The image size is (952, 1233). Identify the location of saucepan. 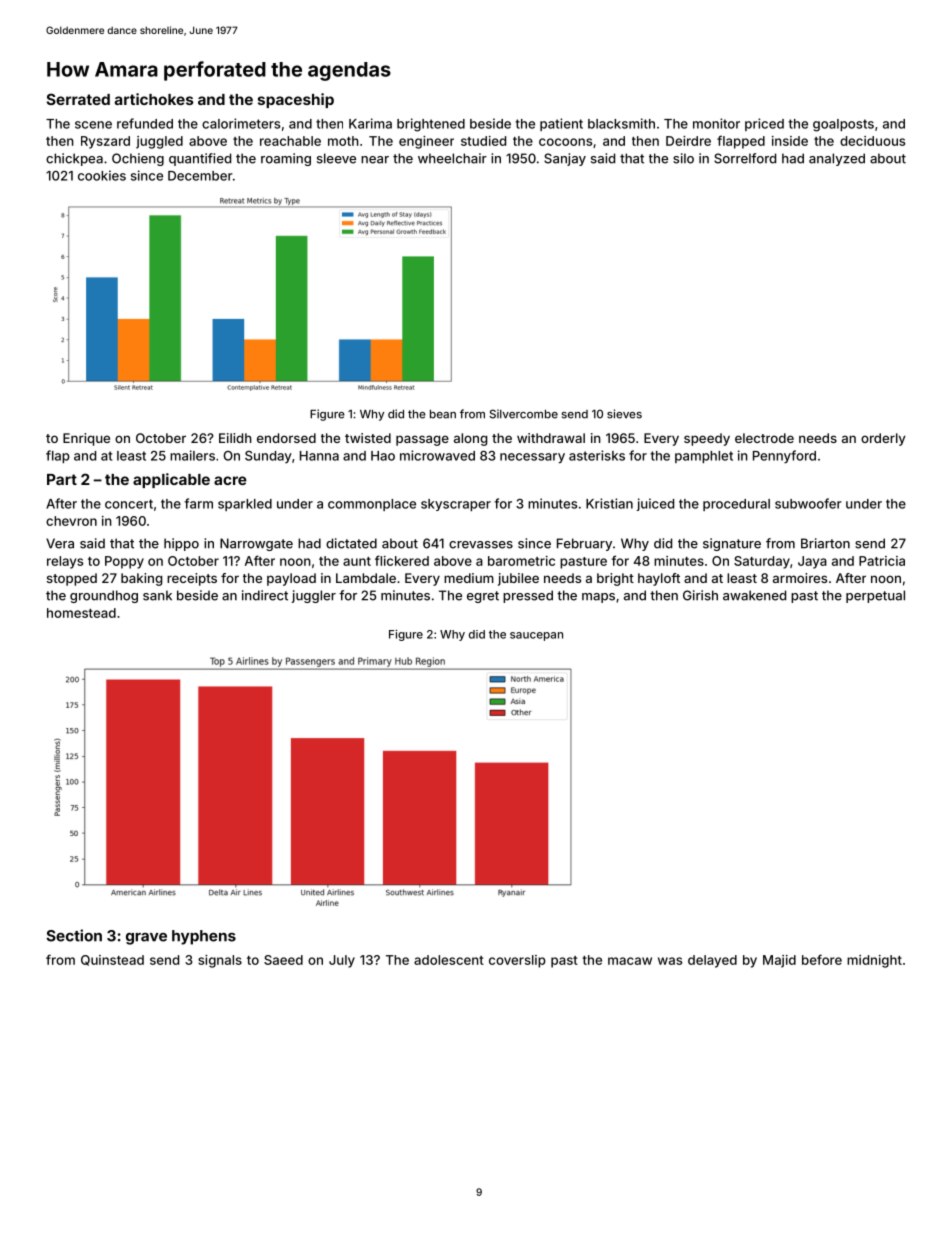
(536, 636).
